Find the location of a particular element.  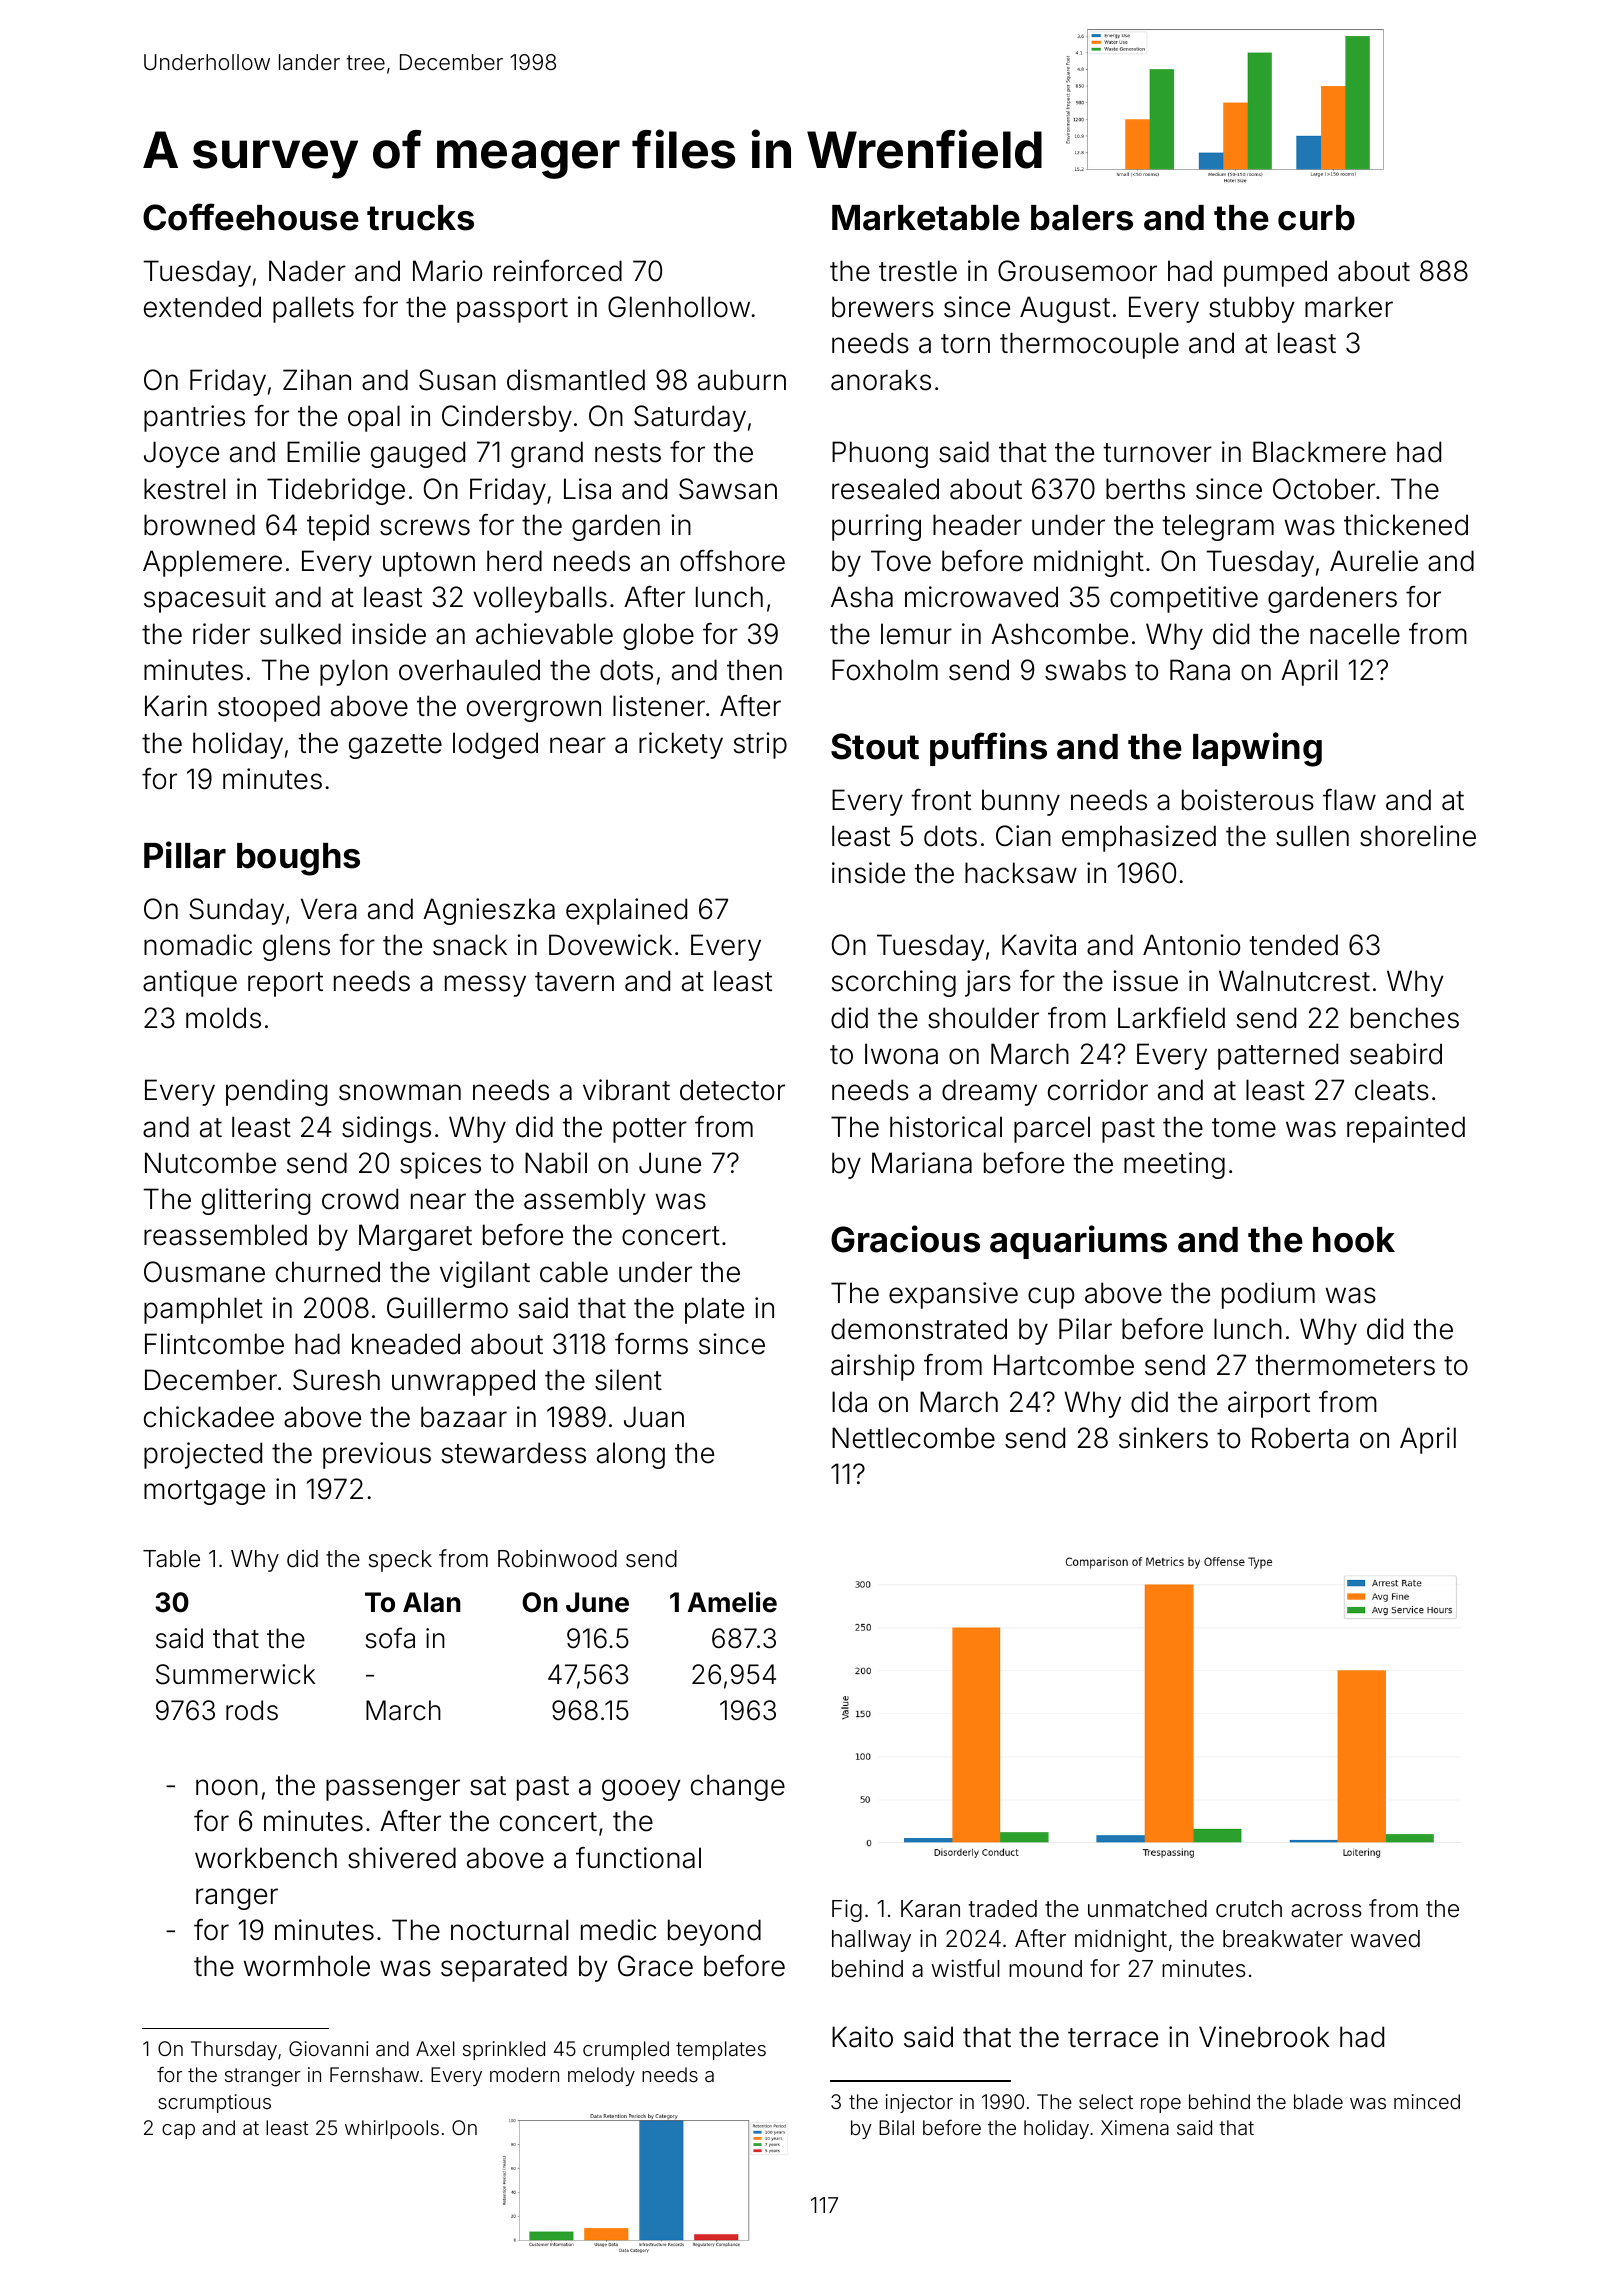

minced is located at coordinates (1427, 2101).
